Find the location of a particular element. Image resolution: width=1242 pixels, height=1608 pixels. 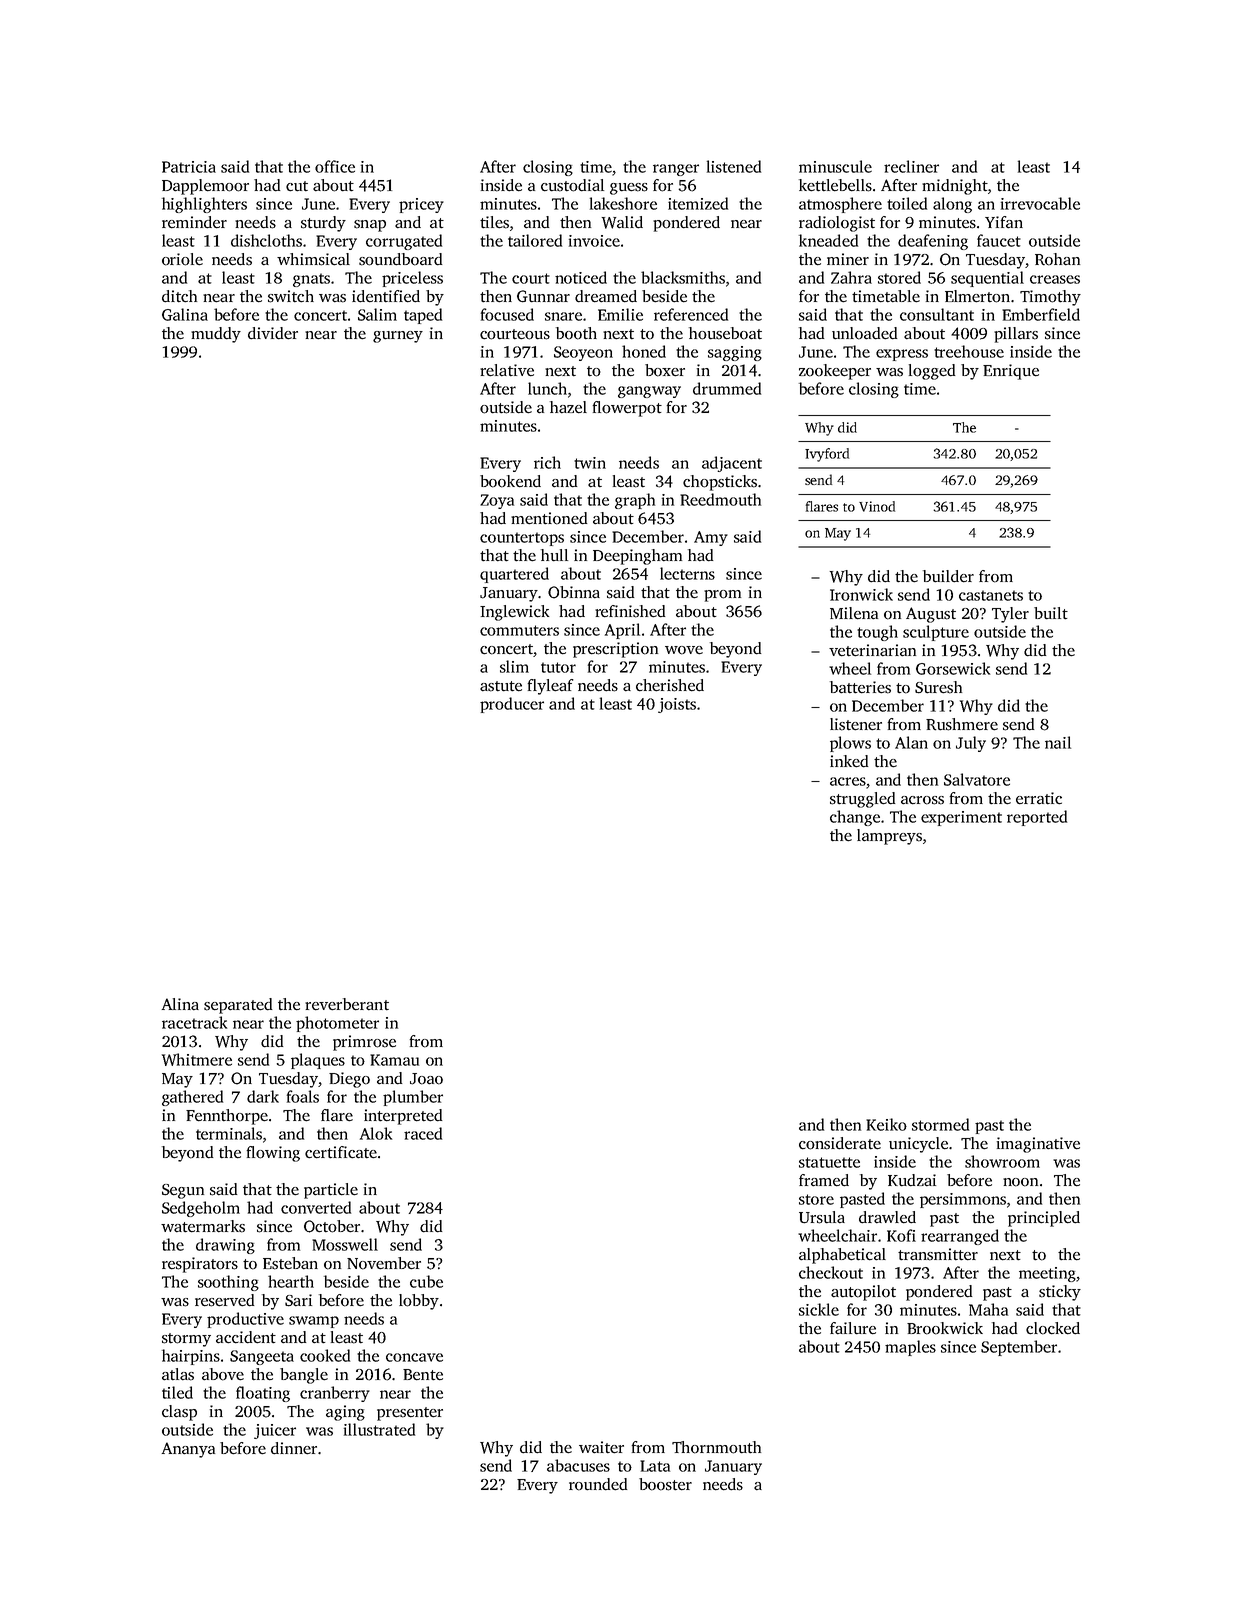

Thornmouth is located at coordinates (716, 1447).
